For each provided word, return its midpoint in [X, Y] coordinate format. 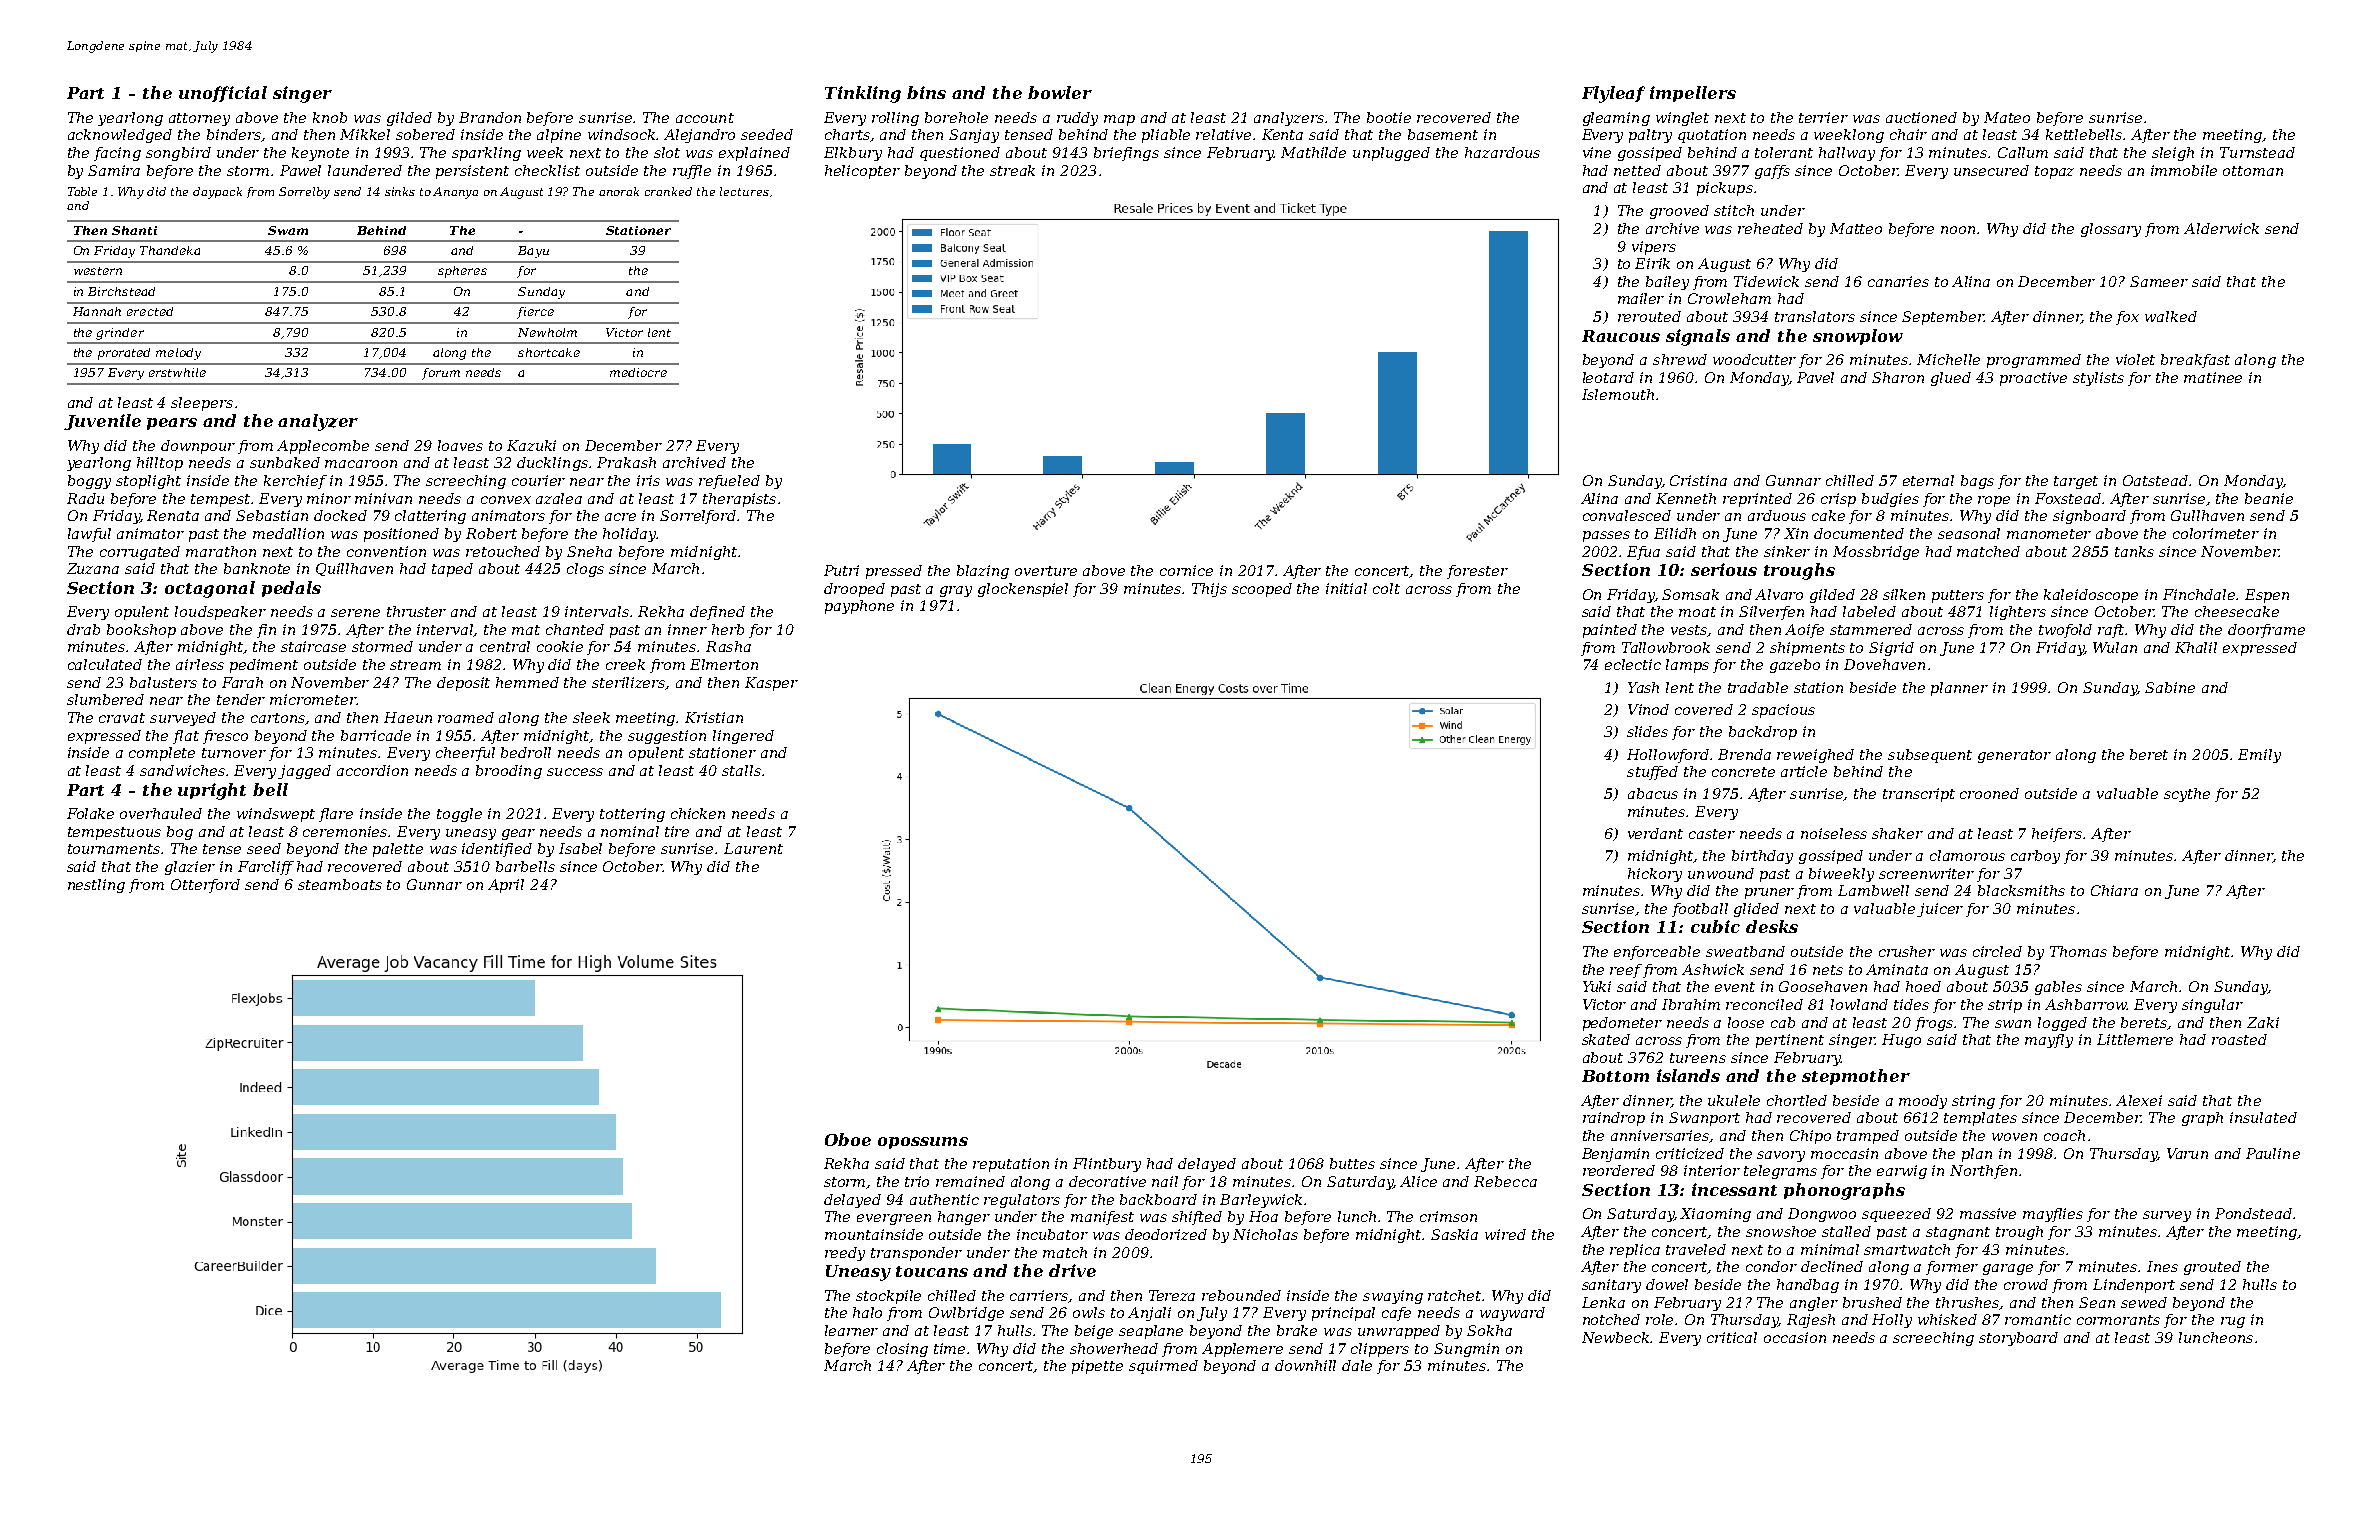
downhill [1305, 1365]
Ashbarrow [2086, 1004]
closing [902, 1350]
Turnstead [2257, 152]
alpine [559, 136]
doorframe [2266, 631]
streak [1012, 170]
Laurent [753, 848]
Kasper [771, 684]
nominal [630, 831]
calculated [105, 664]
